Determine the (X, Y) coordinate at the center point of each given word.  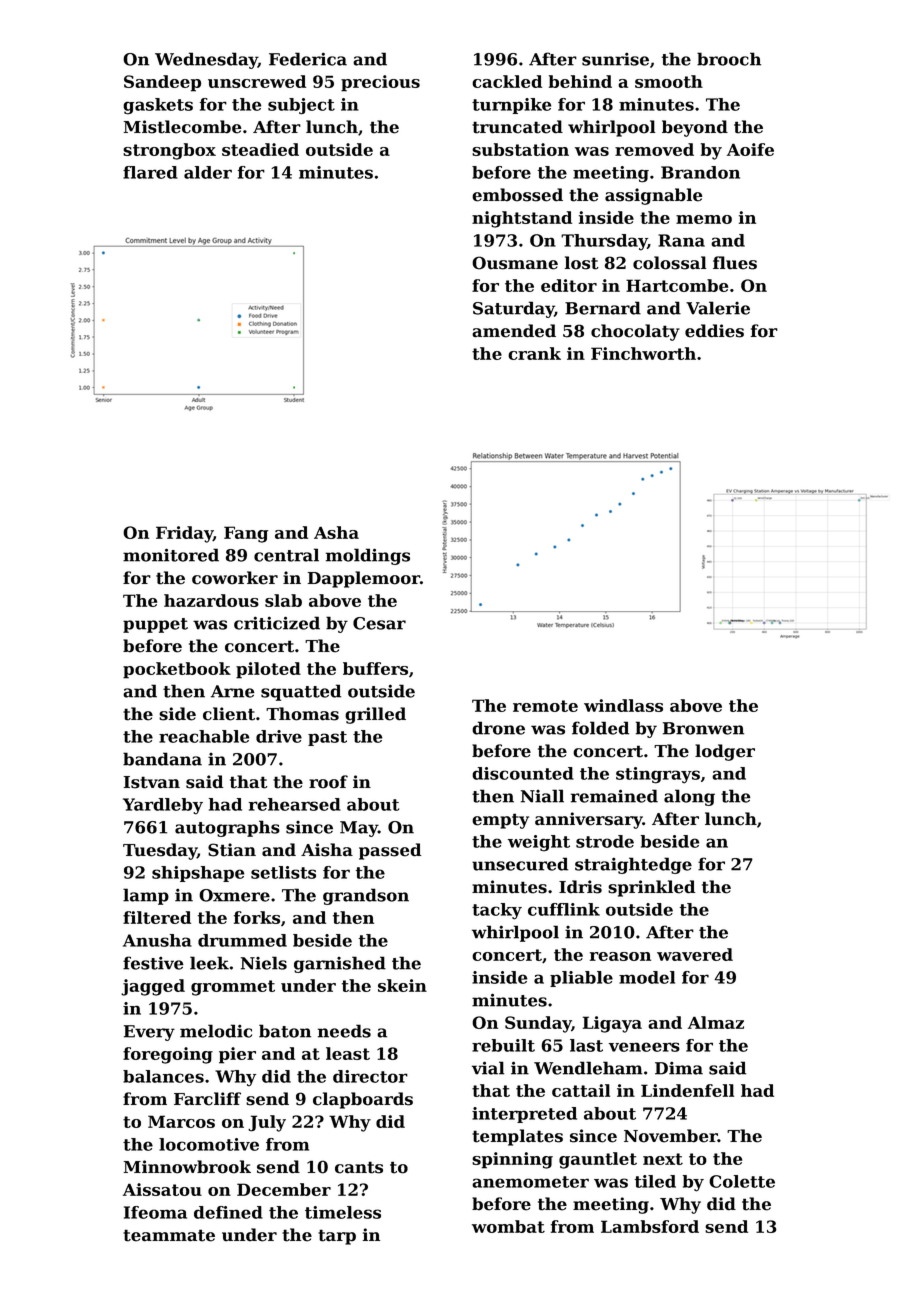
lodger (725, 752)
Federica (308, 59)
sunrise (615, 59)
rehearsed (295, 804)
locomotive (209, 1144)
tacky (497, 911)
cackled (507, 81)
